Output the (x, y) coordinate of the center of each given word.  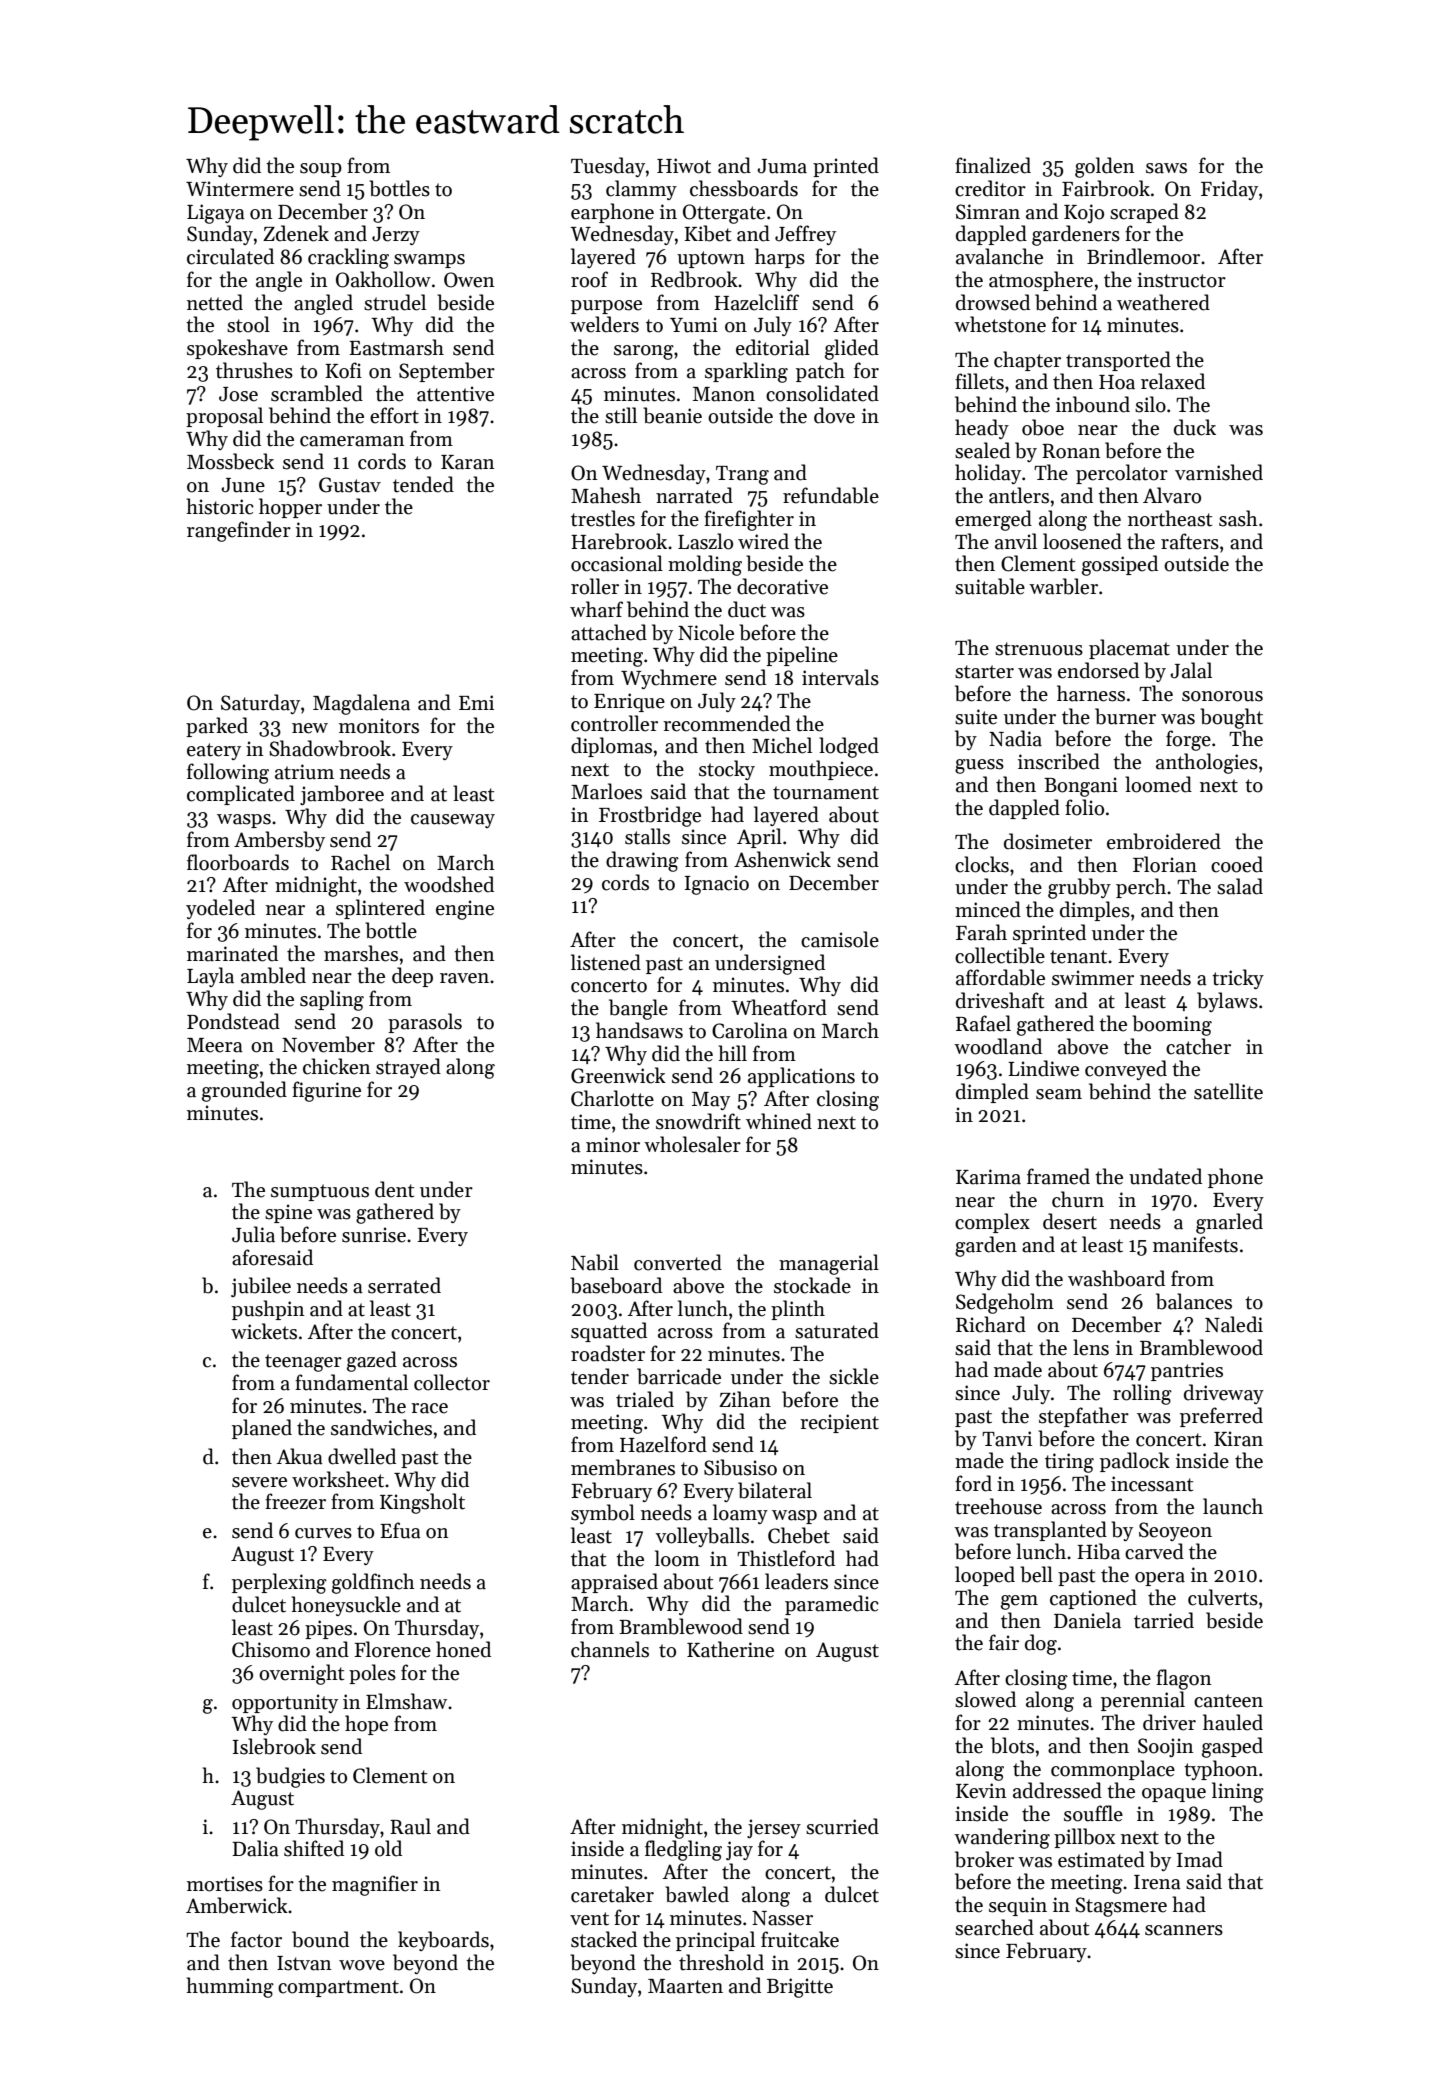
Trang (742, 475)
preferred (1221, 1417)
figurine (326, 1091)
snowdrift (698, 1121)
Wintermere (240, 189)
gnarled (1229, 1223)
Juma (782, 166)
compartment (338, 1988)
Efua (400, 1530)
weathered (1163, 302)
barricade (679, 1376)
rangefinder (239, 531)
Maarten (685, 1986)
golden (1105, 167)
